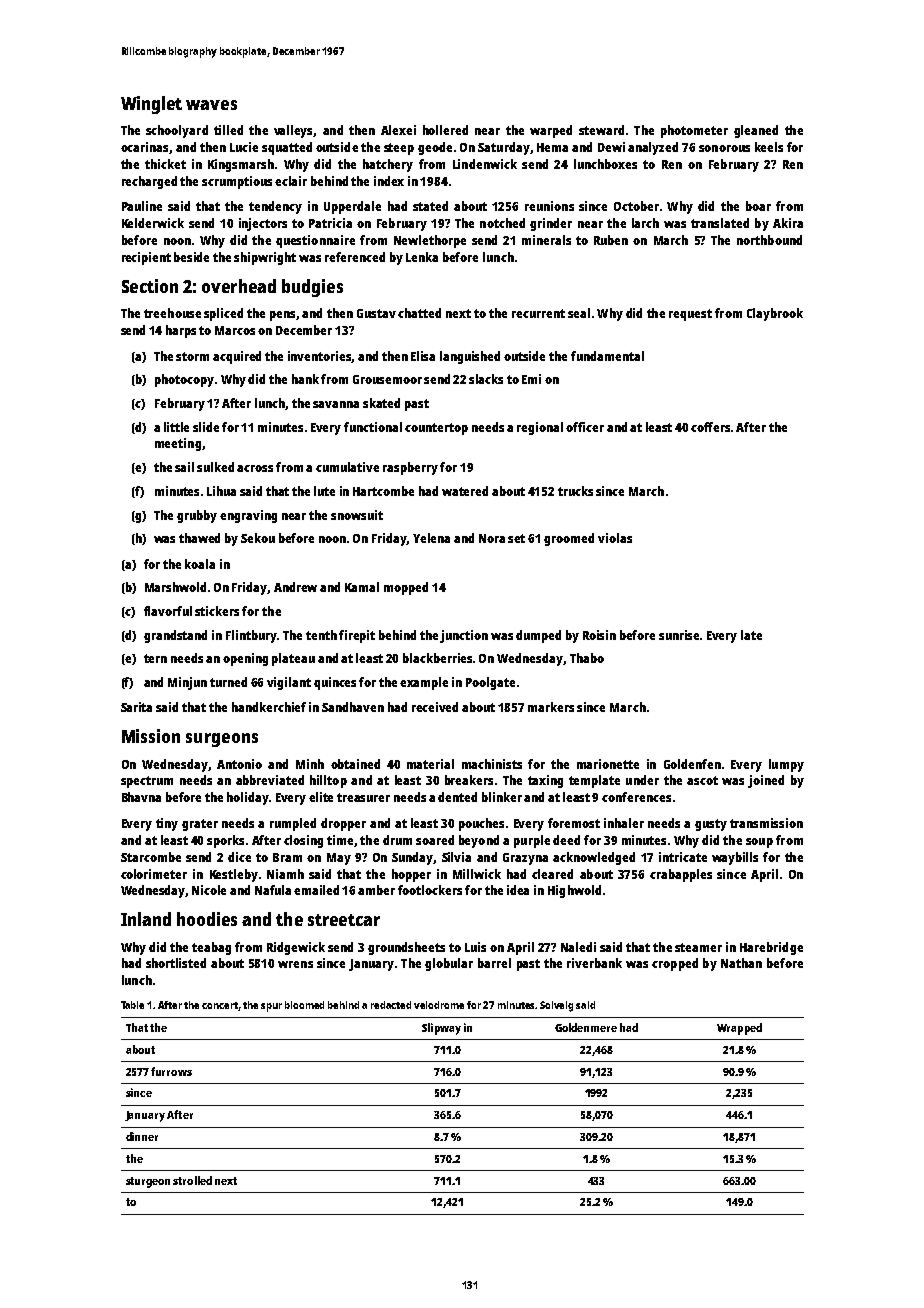 The image size is (924, 1308). What do you see at coordinates (142, 1136) in the document?
I see `dinner` at bounding box center [142, 1136].
